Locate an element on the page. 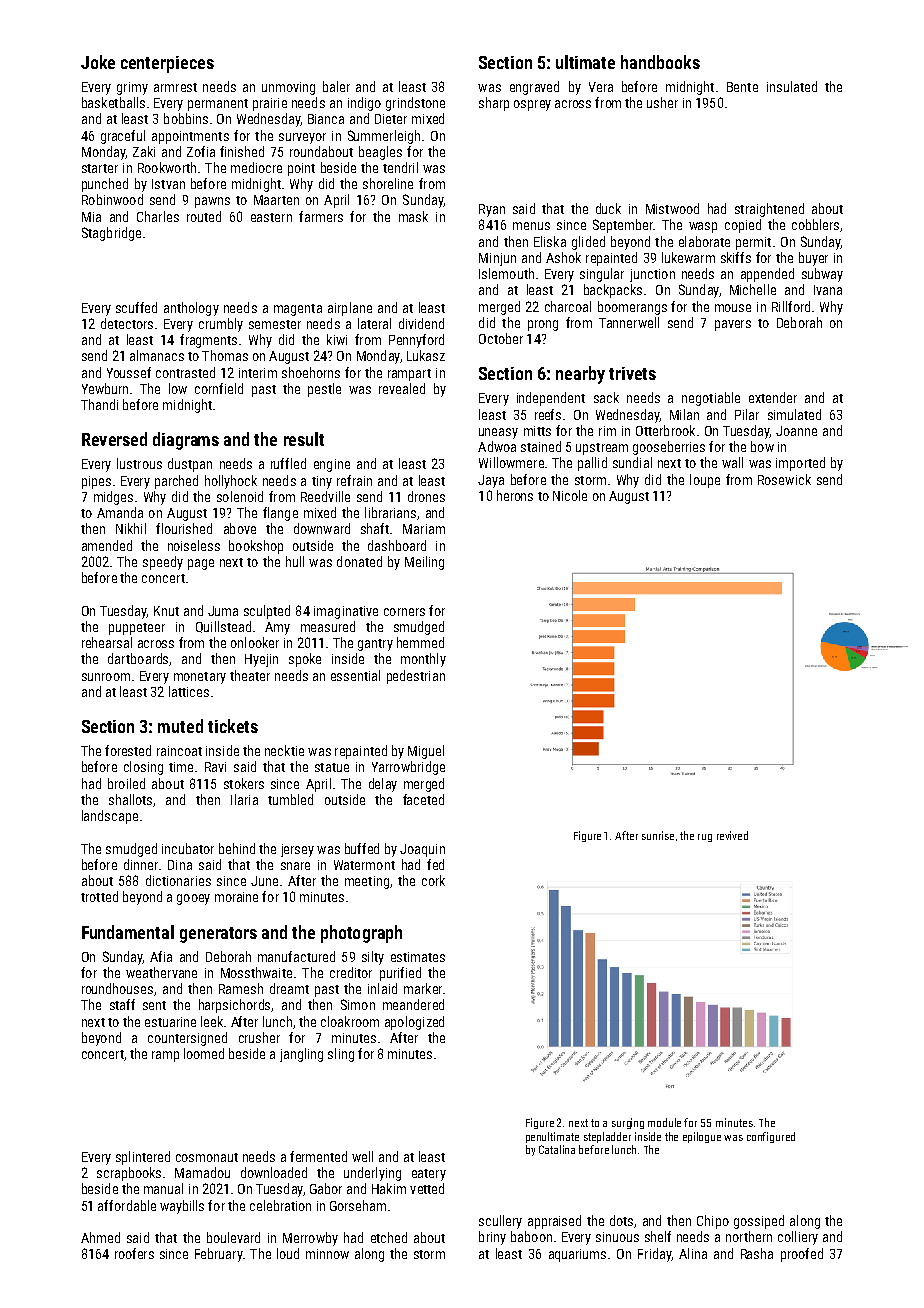 The image size is (924, 1308). gooseberries is located at coordinates (669, 448).
